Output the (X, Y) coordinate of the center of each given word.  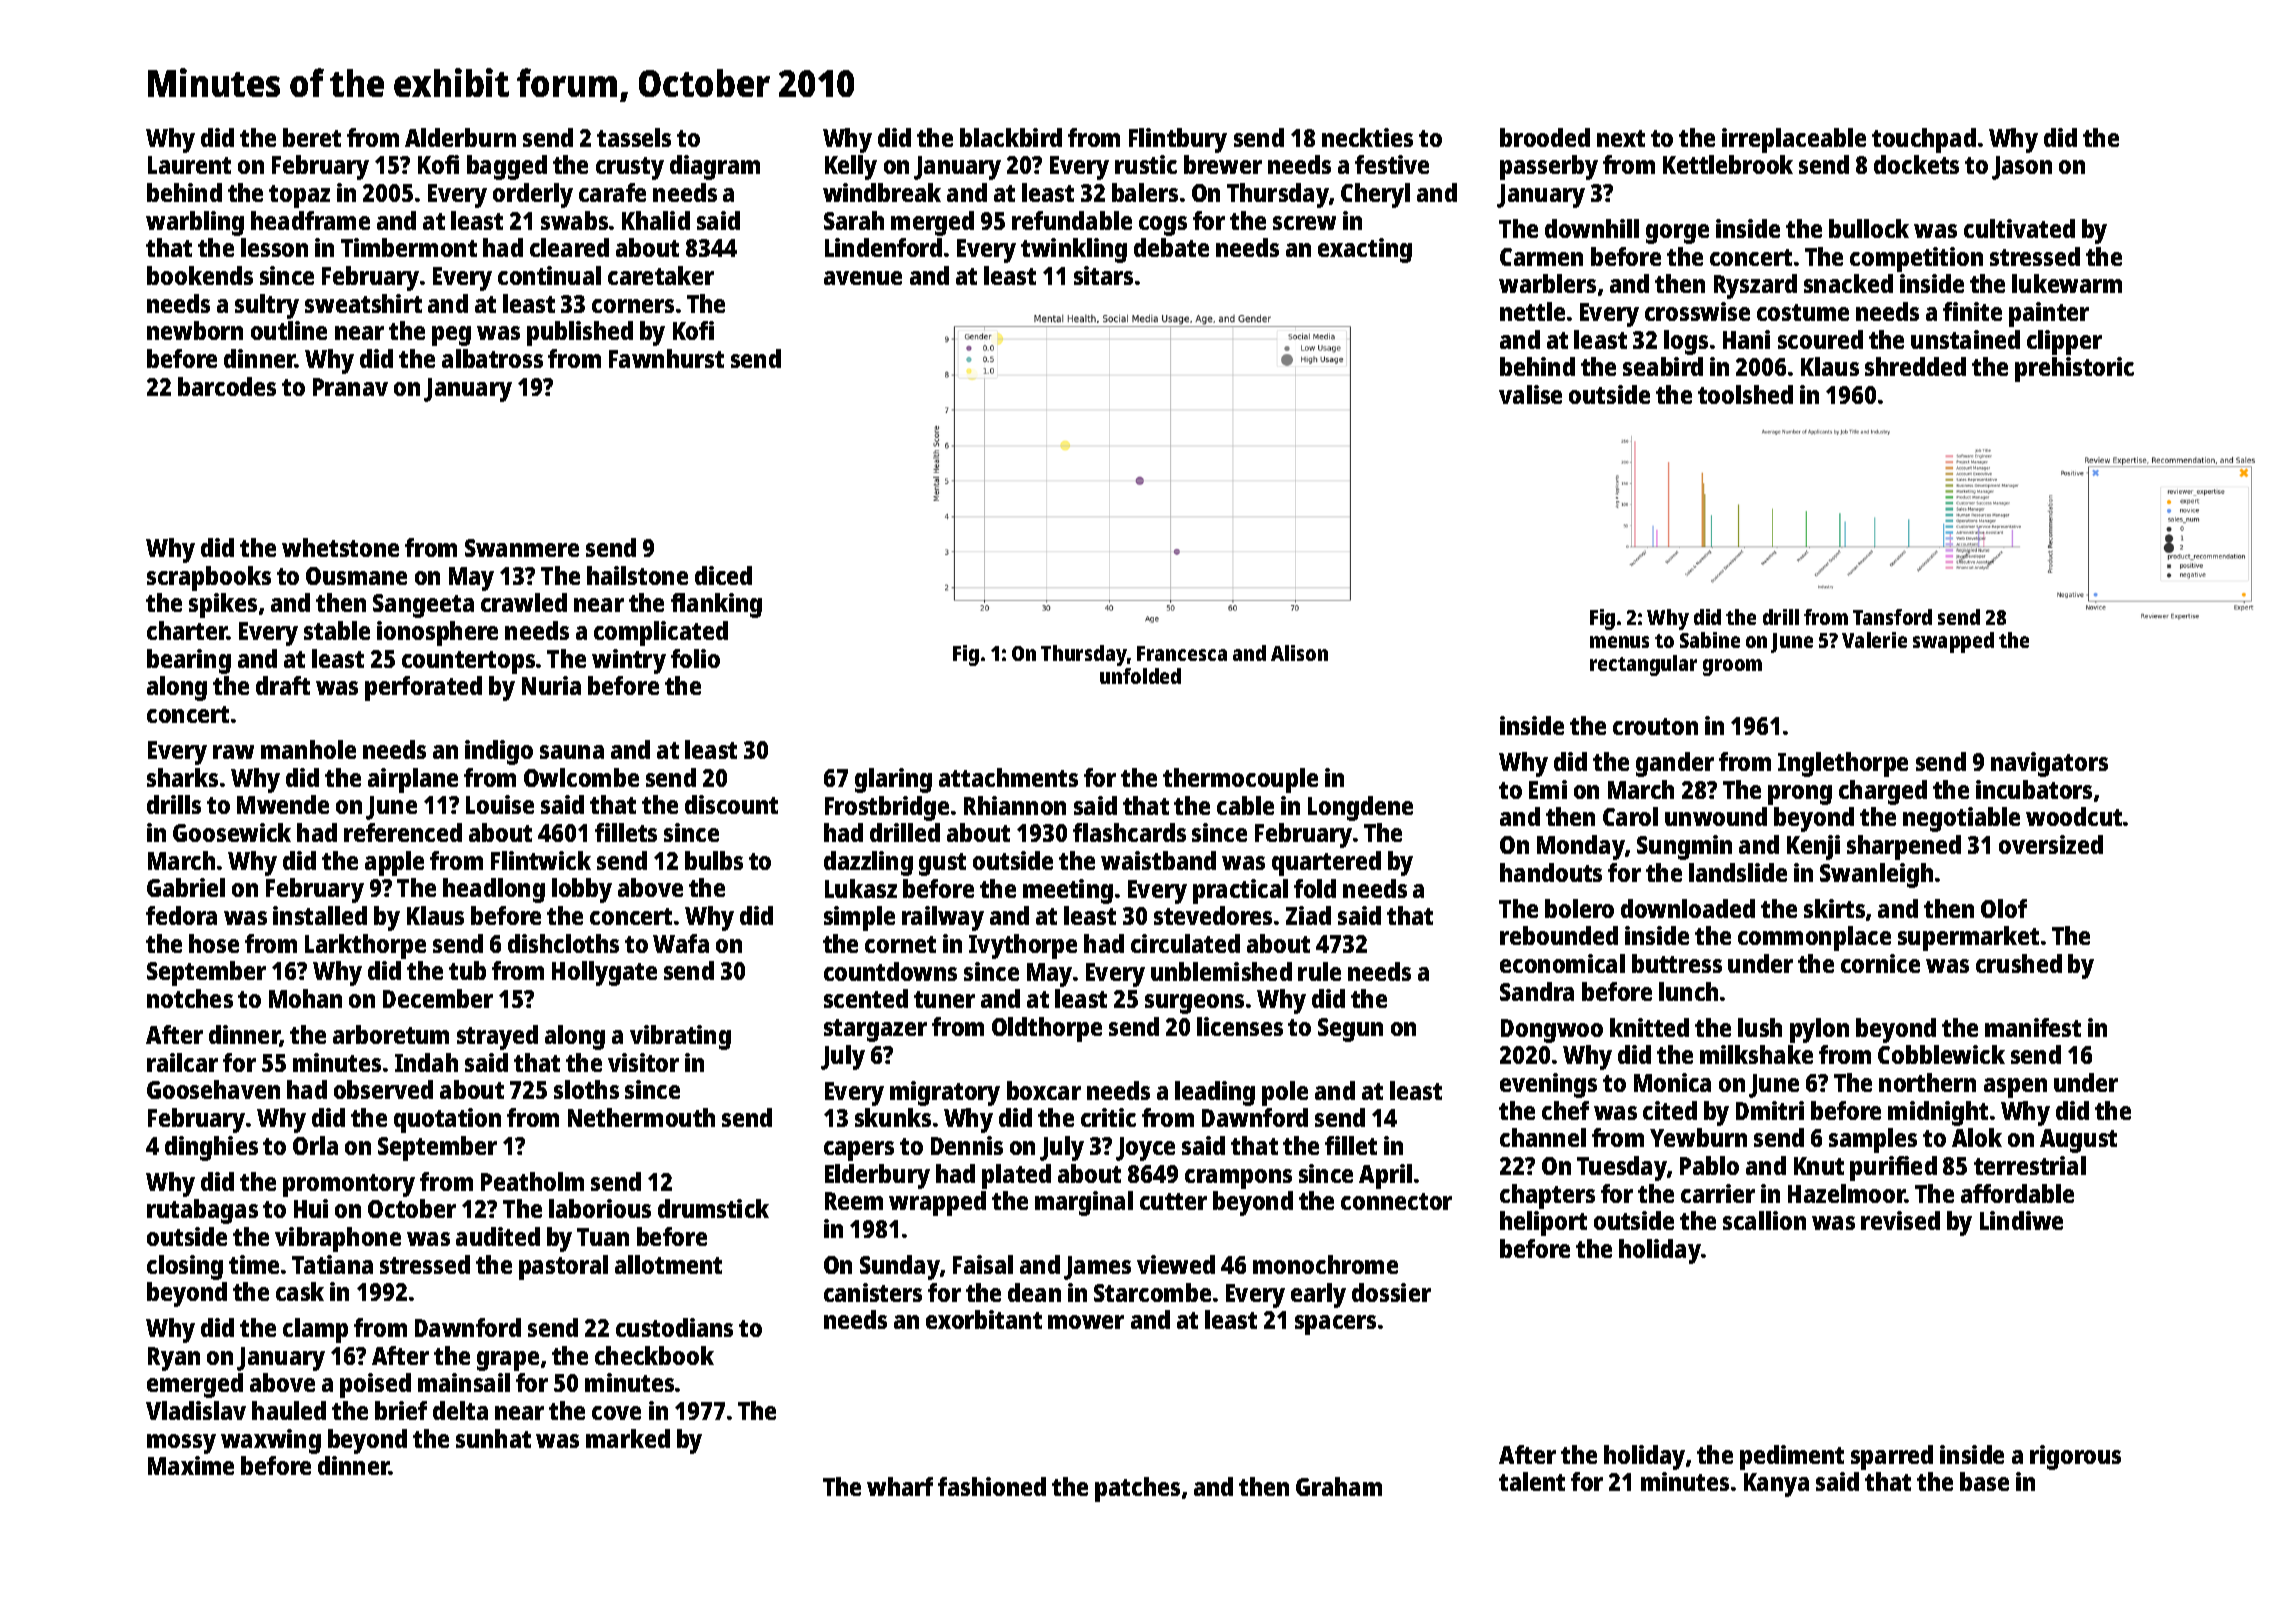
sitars (1103, 275)
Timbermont (409, 247)
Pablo (1709, 1165)
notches (190, 998)
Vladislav (196, 1410)
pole (1285, 1093)
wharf (900, 1486)
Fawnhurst (666, 358)
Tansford (1892, 617)
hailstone (637, 575)
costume (1803, 312)
